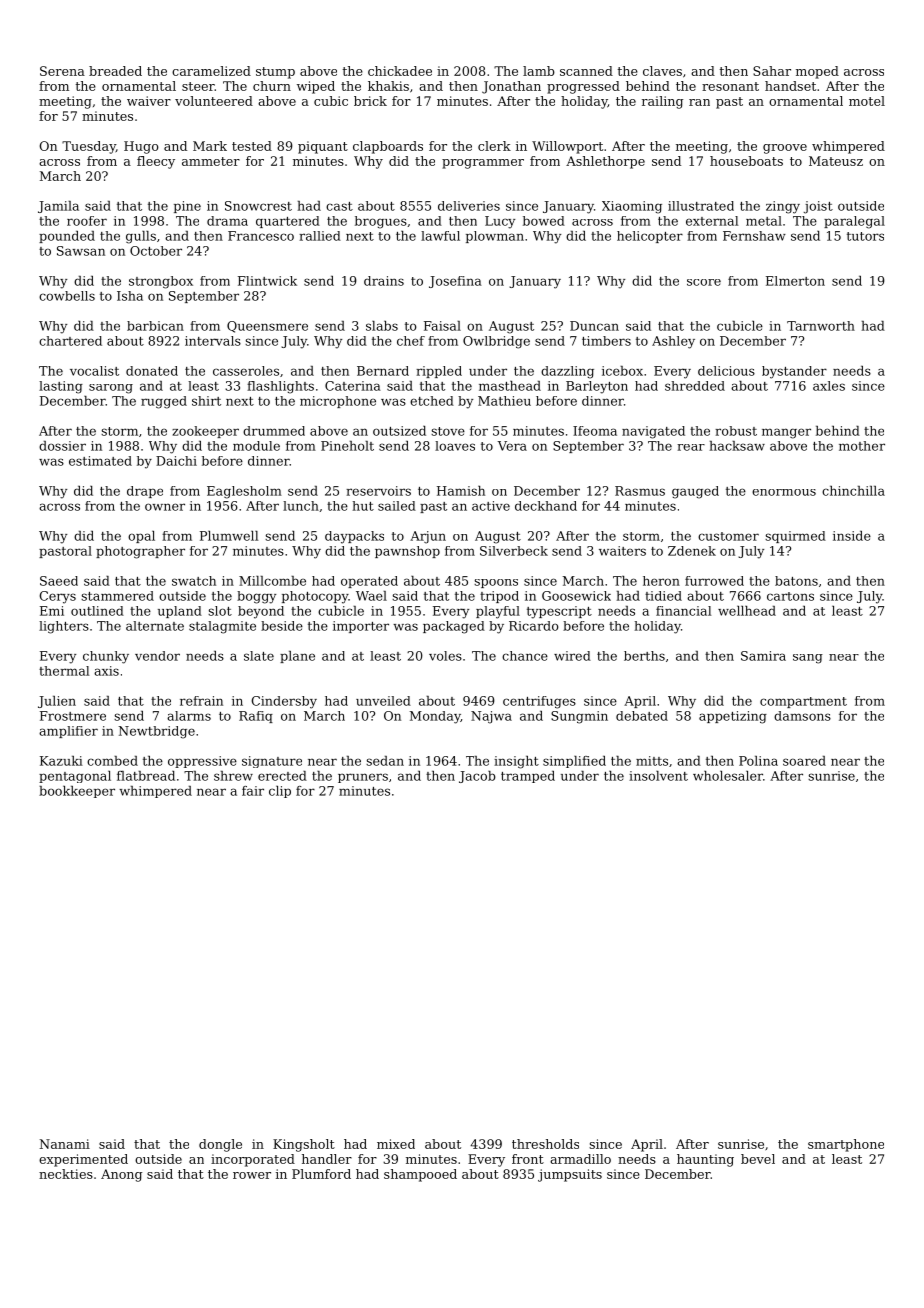 The height and width of the screenshot is (1308, 924). What do you see at coordinates (544, 221) in the screenshot?
I see `bowed` at bounding box center [544, 221].
